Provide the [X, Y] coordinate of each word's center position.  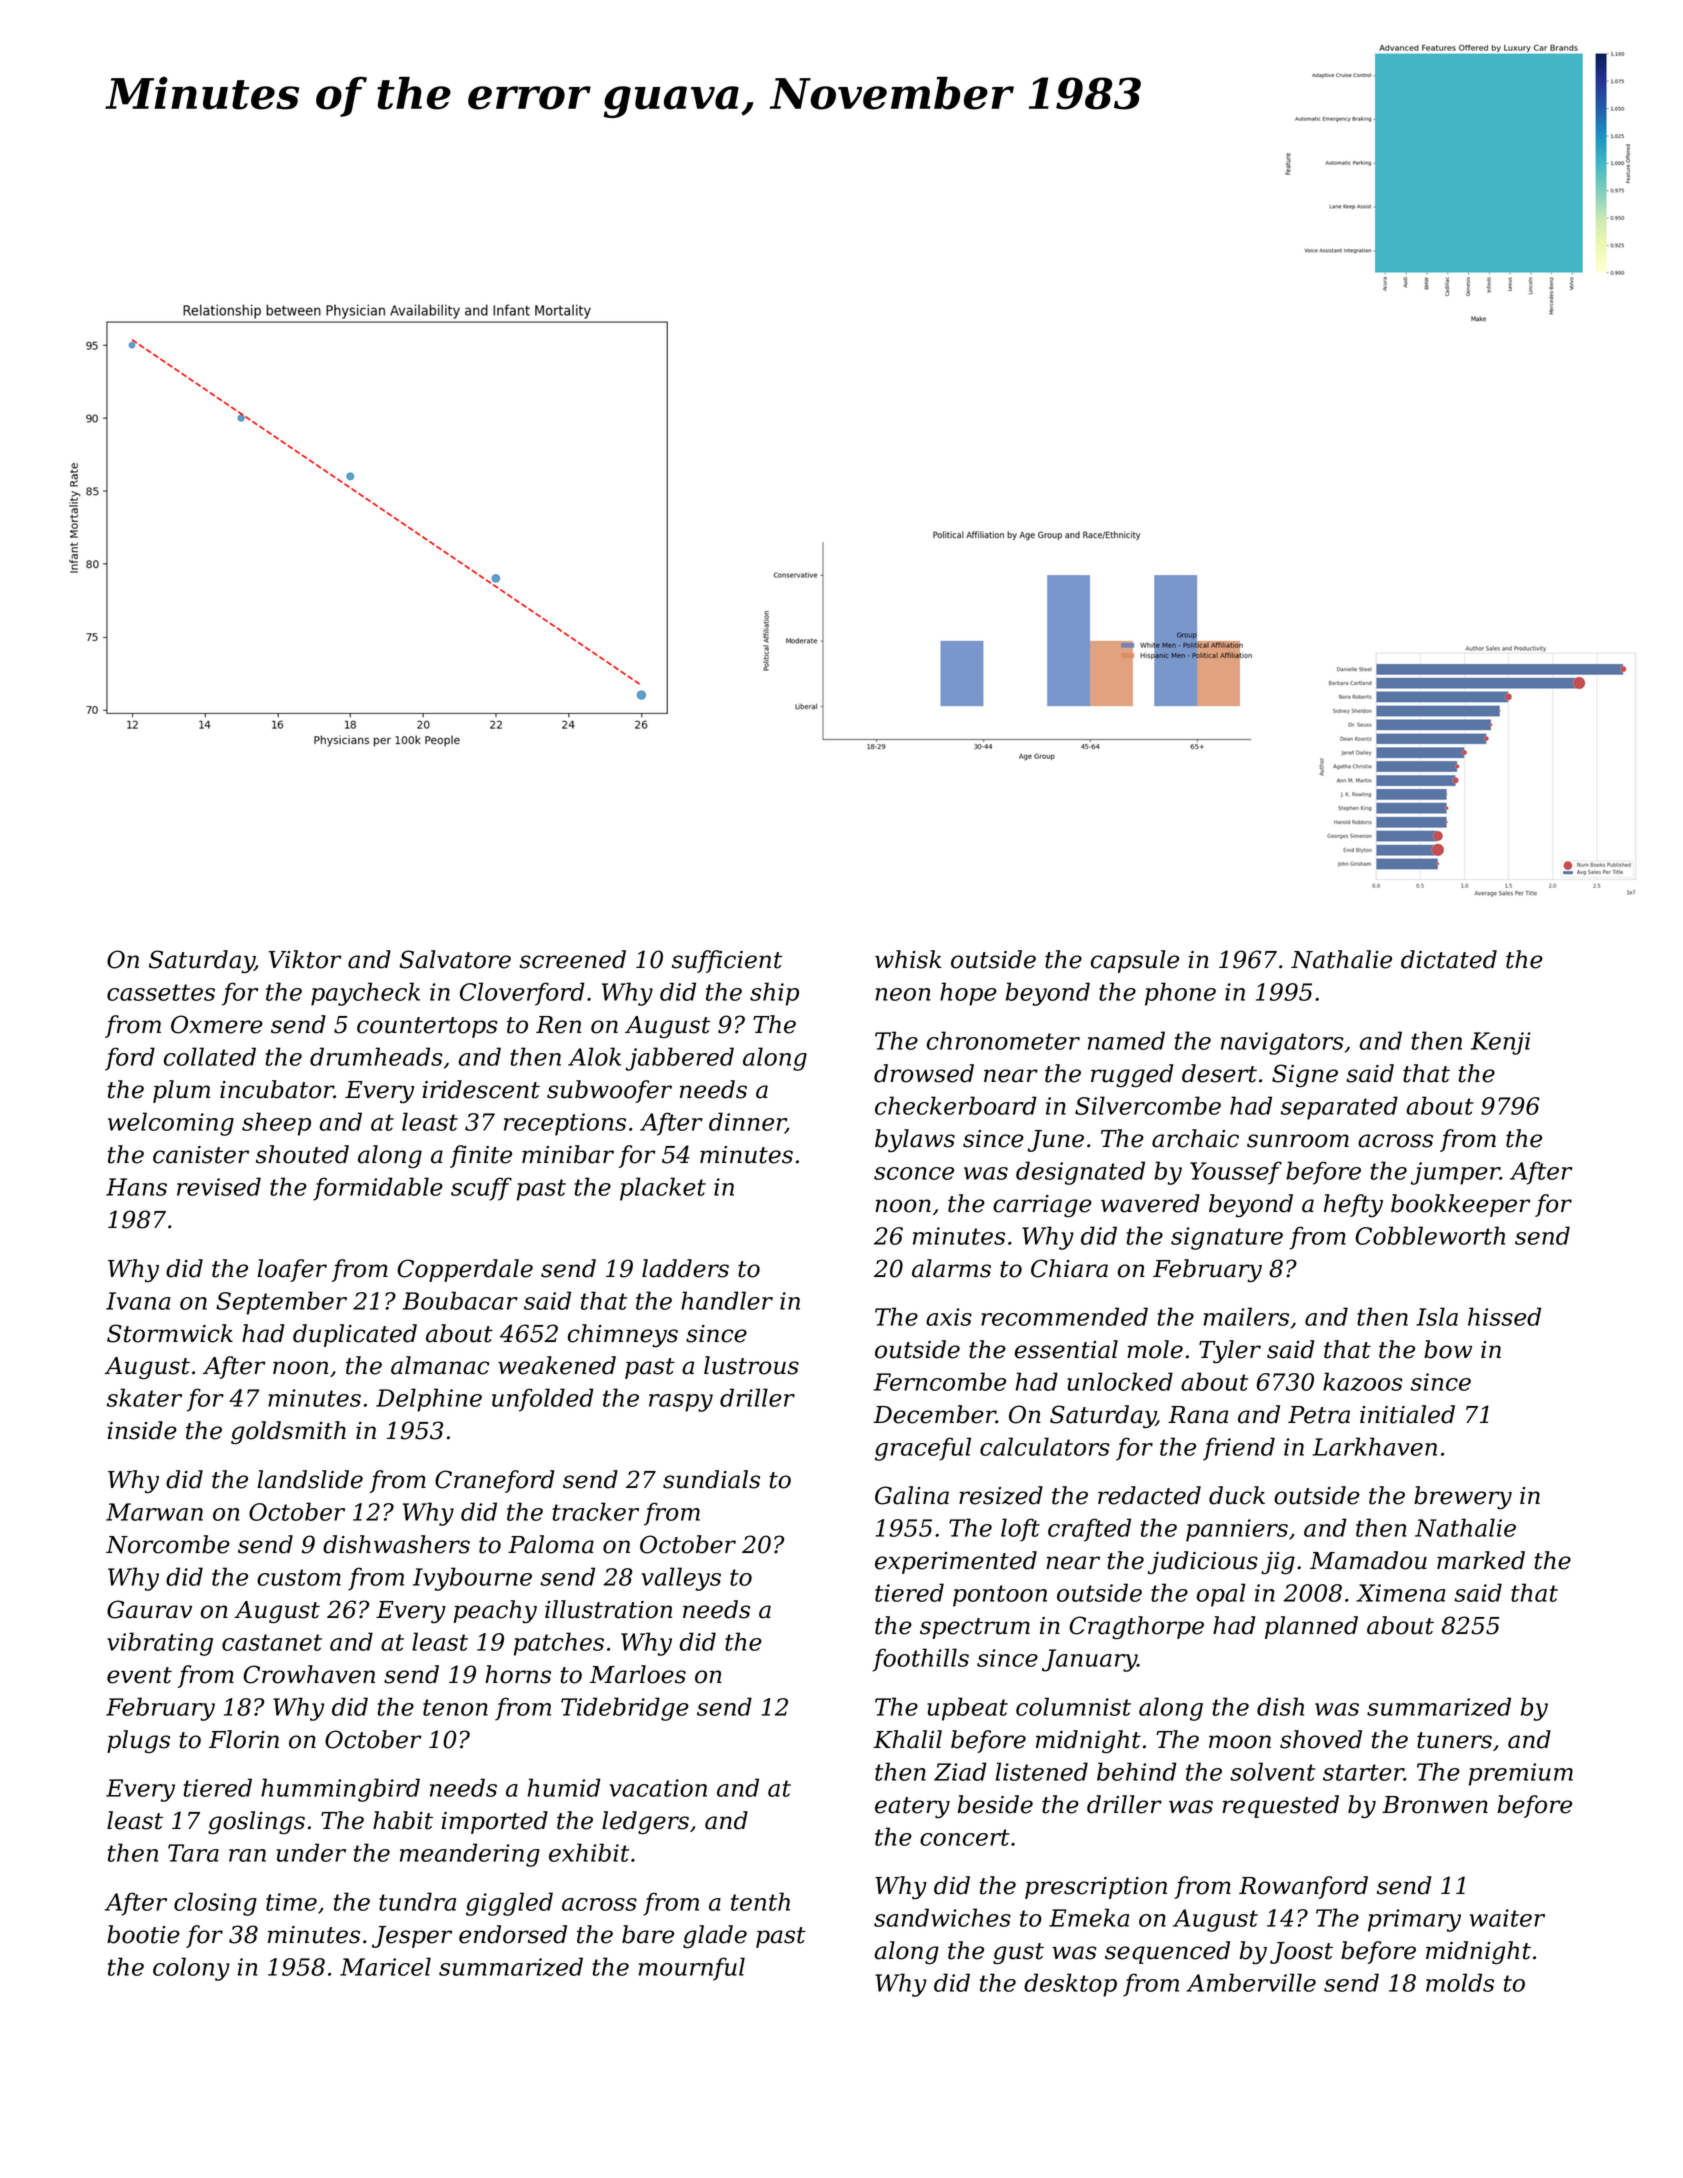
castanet [272, 1642]
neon [903, 994]
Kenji [1501, 1043]
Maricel [385, 1966]
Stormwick [170, 1333]
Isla [1437, 1316]
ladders [685, 1268]
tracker [596, 1511]
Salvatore [455, 959]
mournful [692, 1969]
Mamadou [1368, 1560]
